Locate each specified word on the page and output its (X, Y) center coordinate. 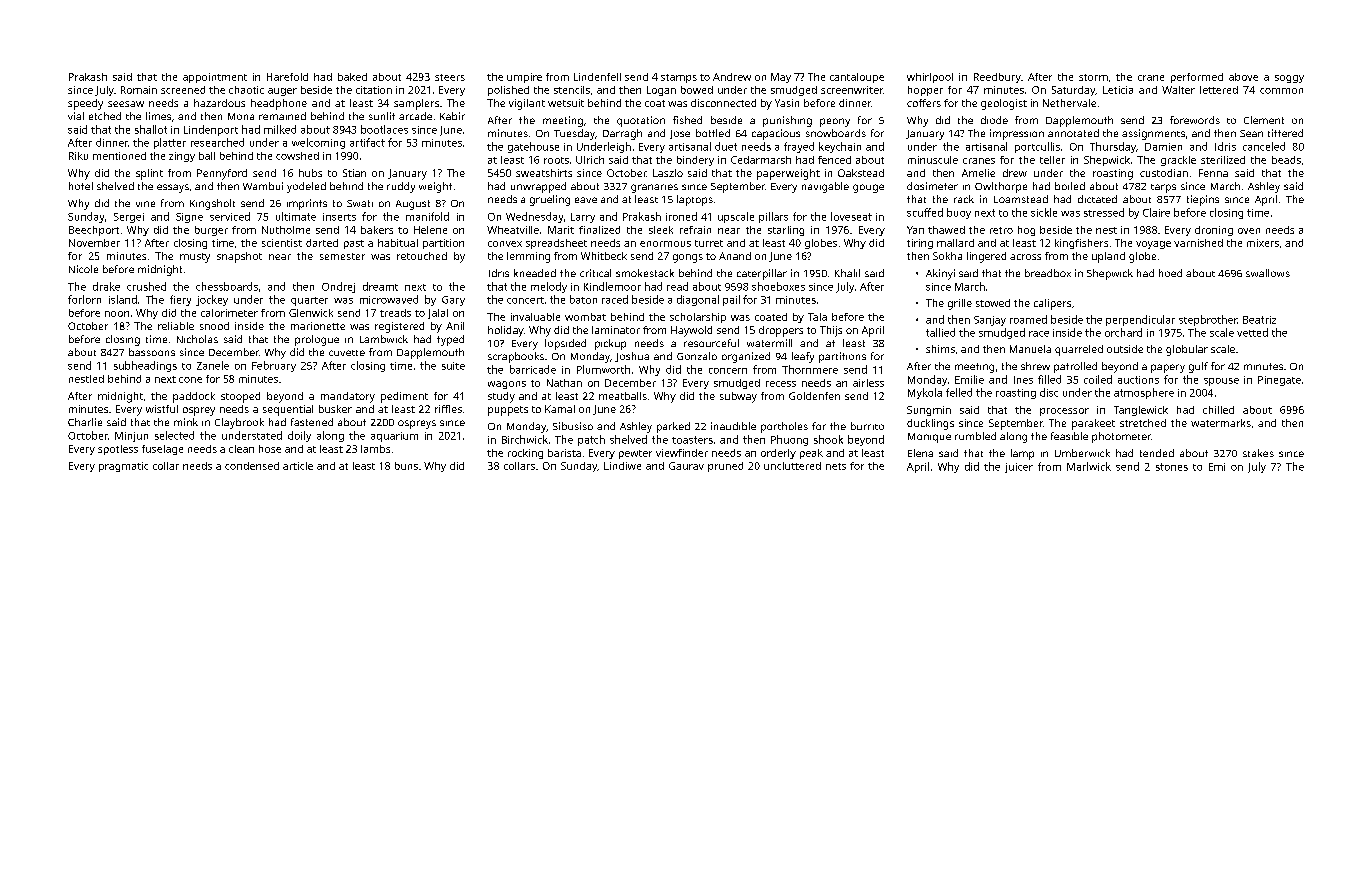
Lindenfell (597, 77)
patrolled (1075, 367)
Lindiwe (622, 466)
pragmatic (123, 467)
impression (1017, 134)
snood (214, 326)
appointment (215, 78)
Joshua (632, 357)
